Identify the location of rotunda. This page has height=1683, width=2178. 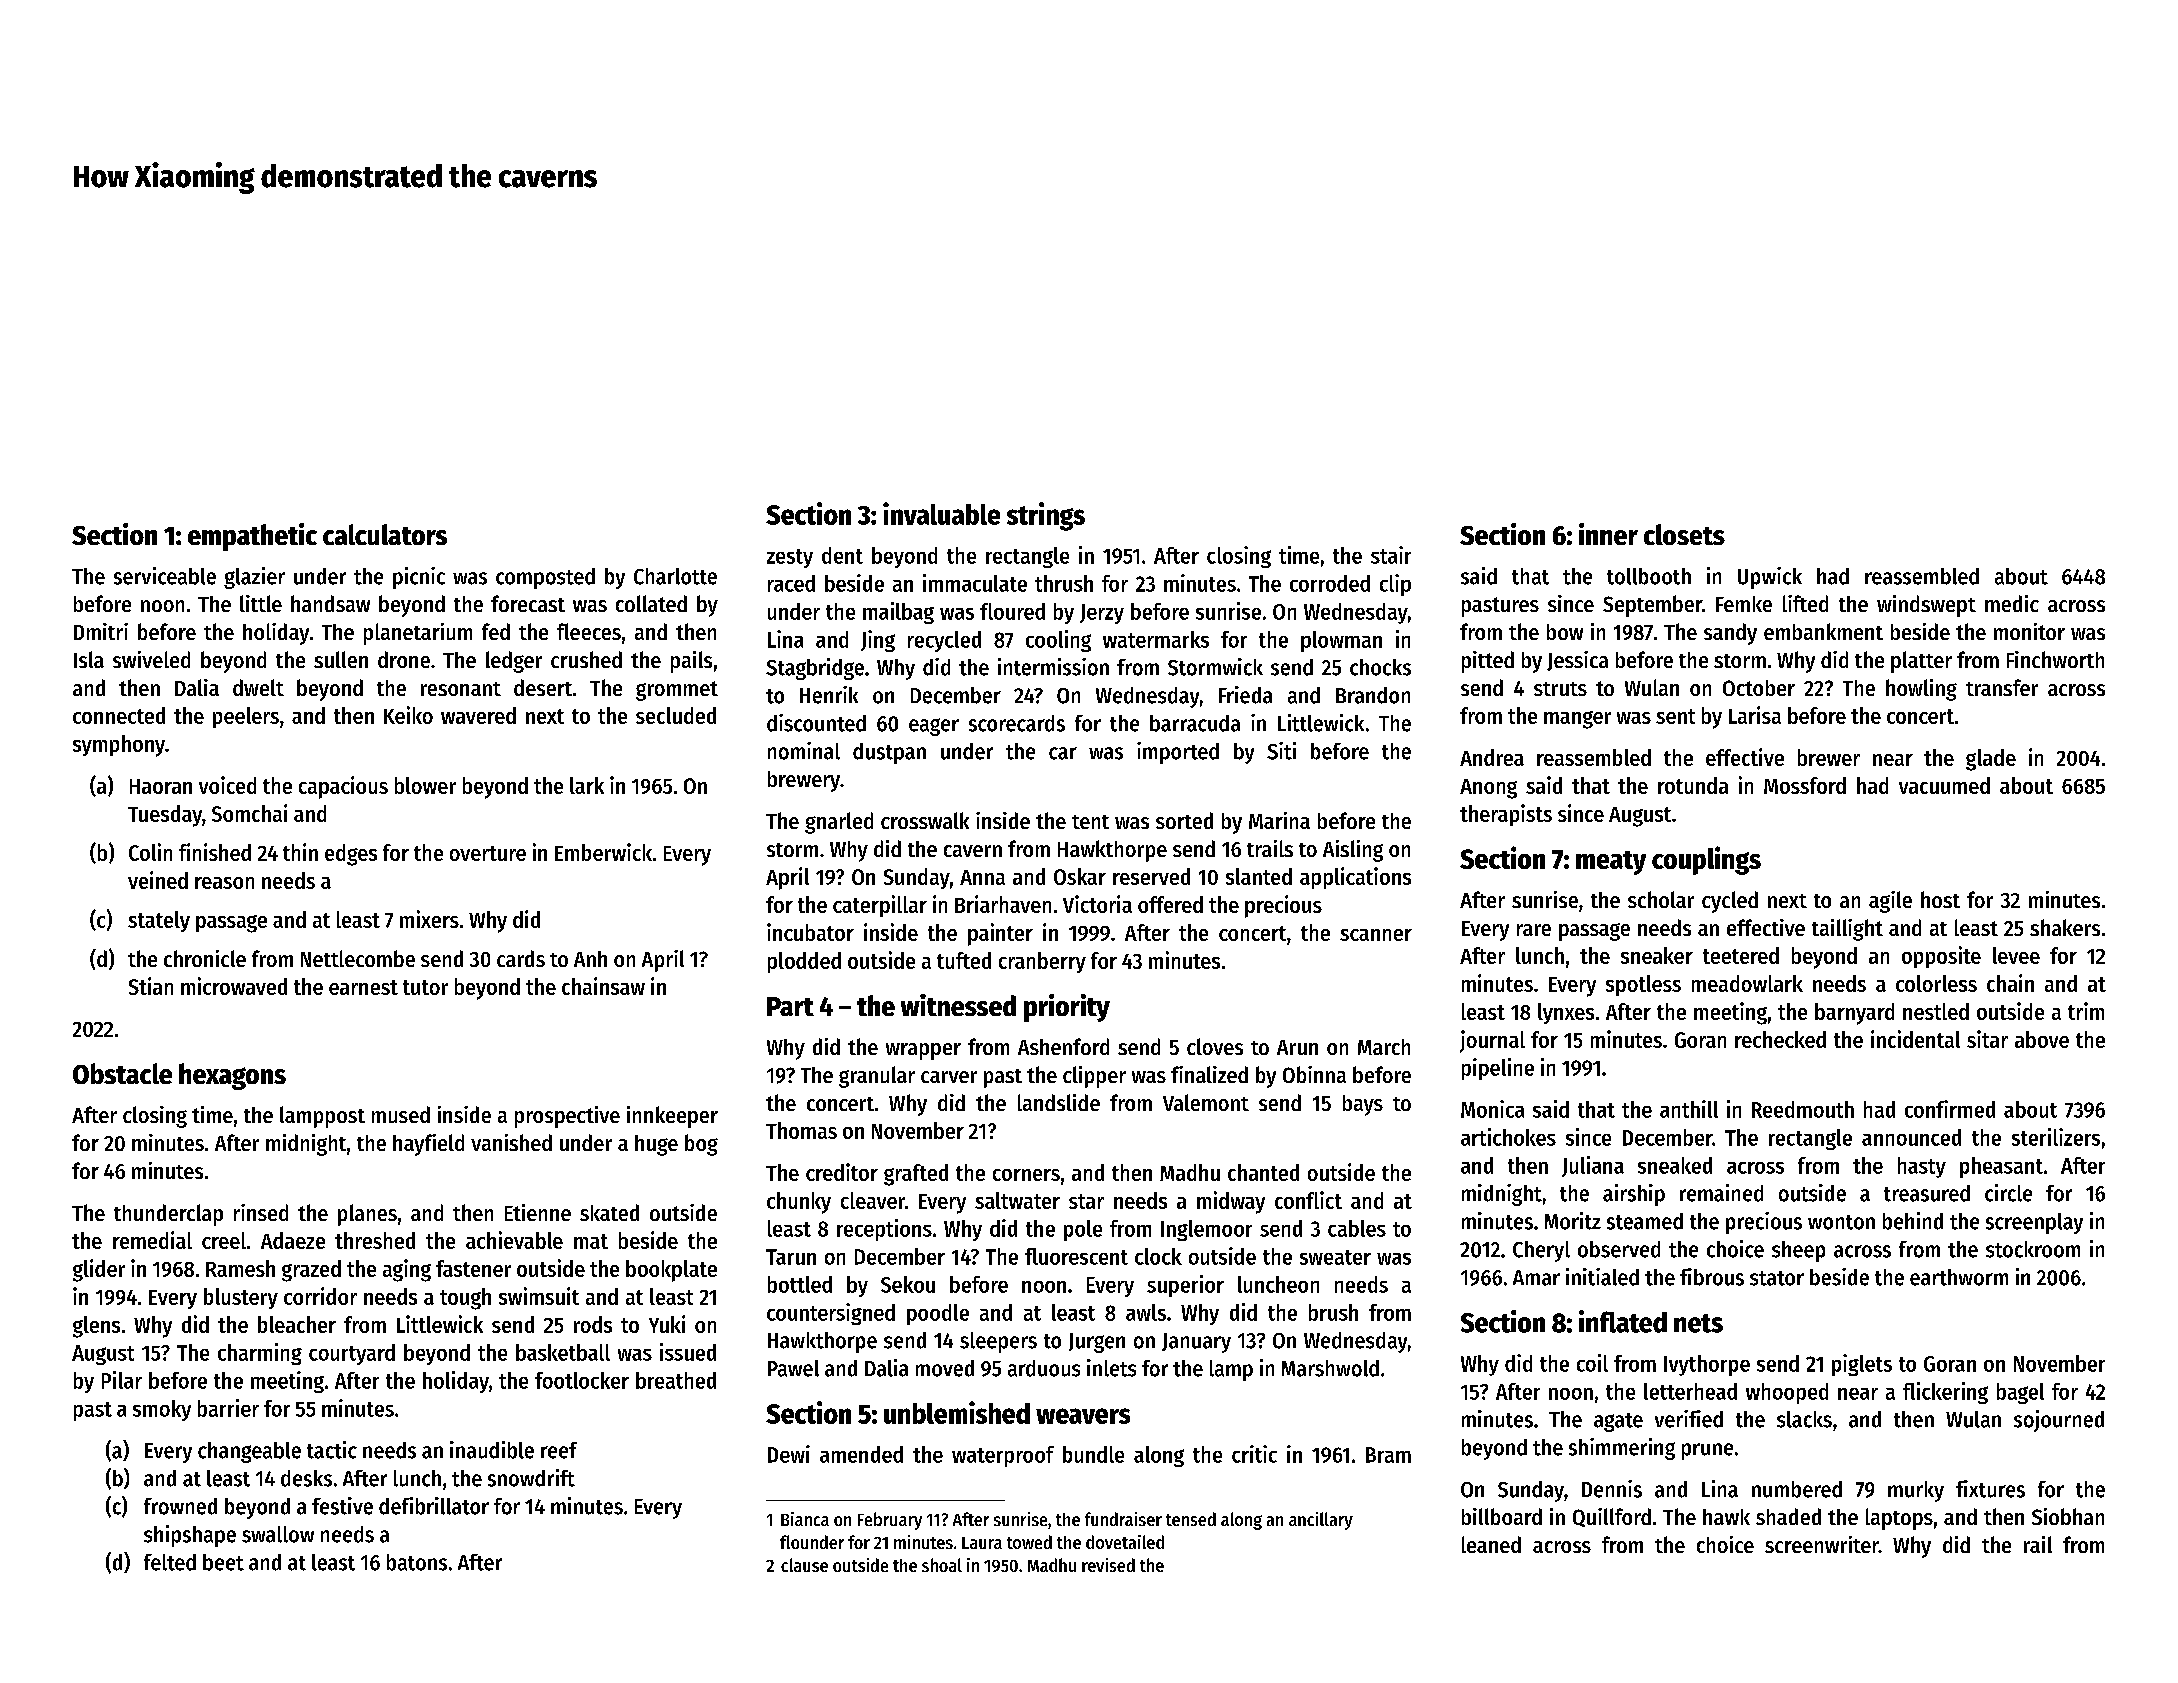
(1693, 785).
